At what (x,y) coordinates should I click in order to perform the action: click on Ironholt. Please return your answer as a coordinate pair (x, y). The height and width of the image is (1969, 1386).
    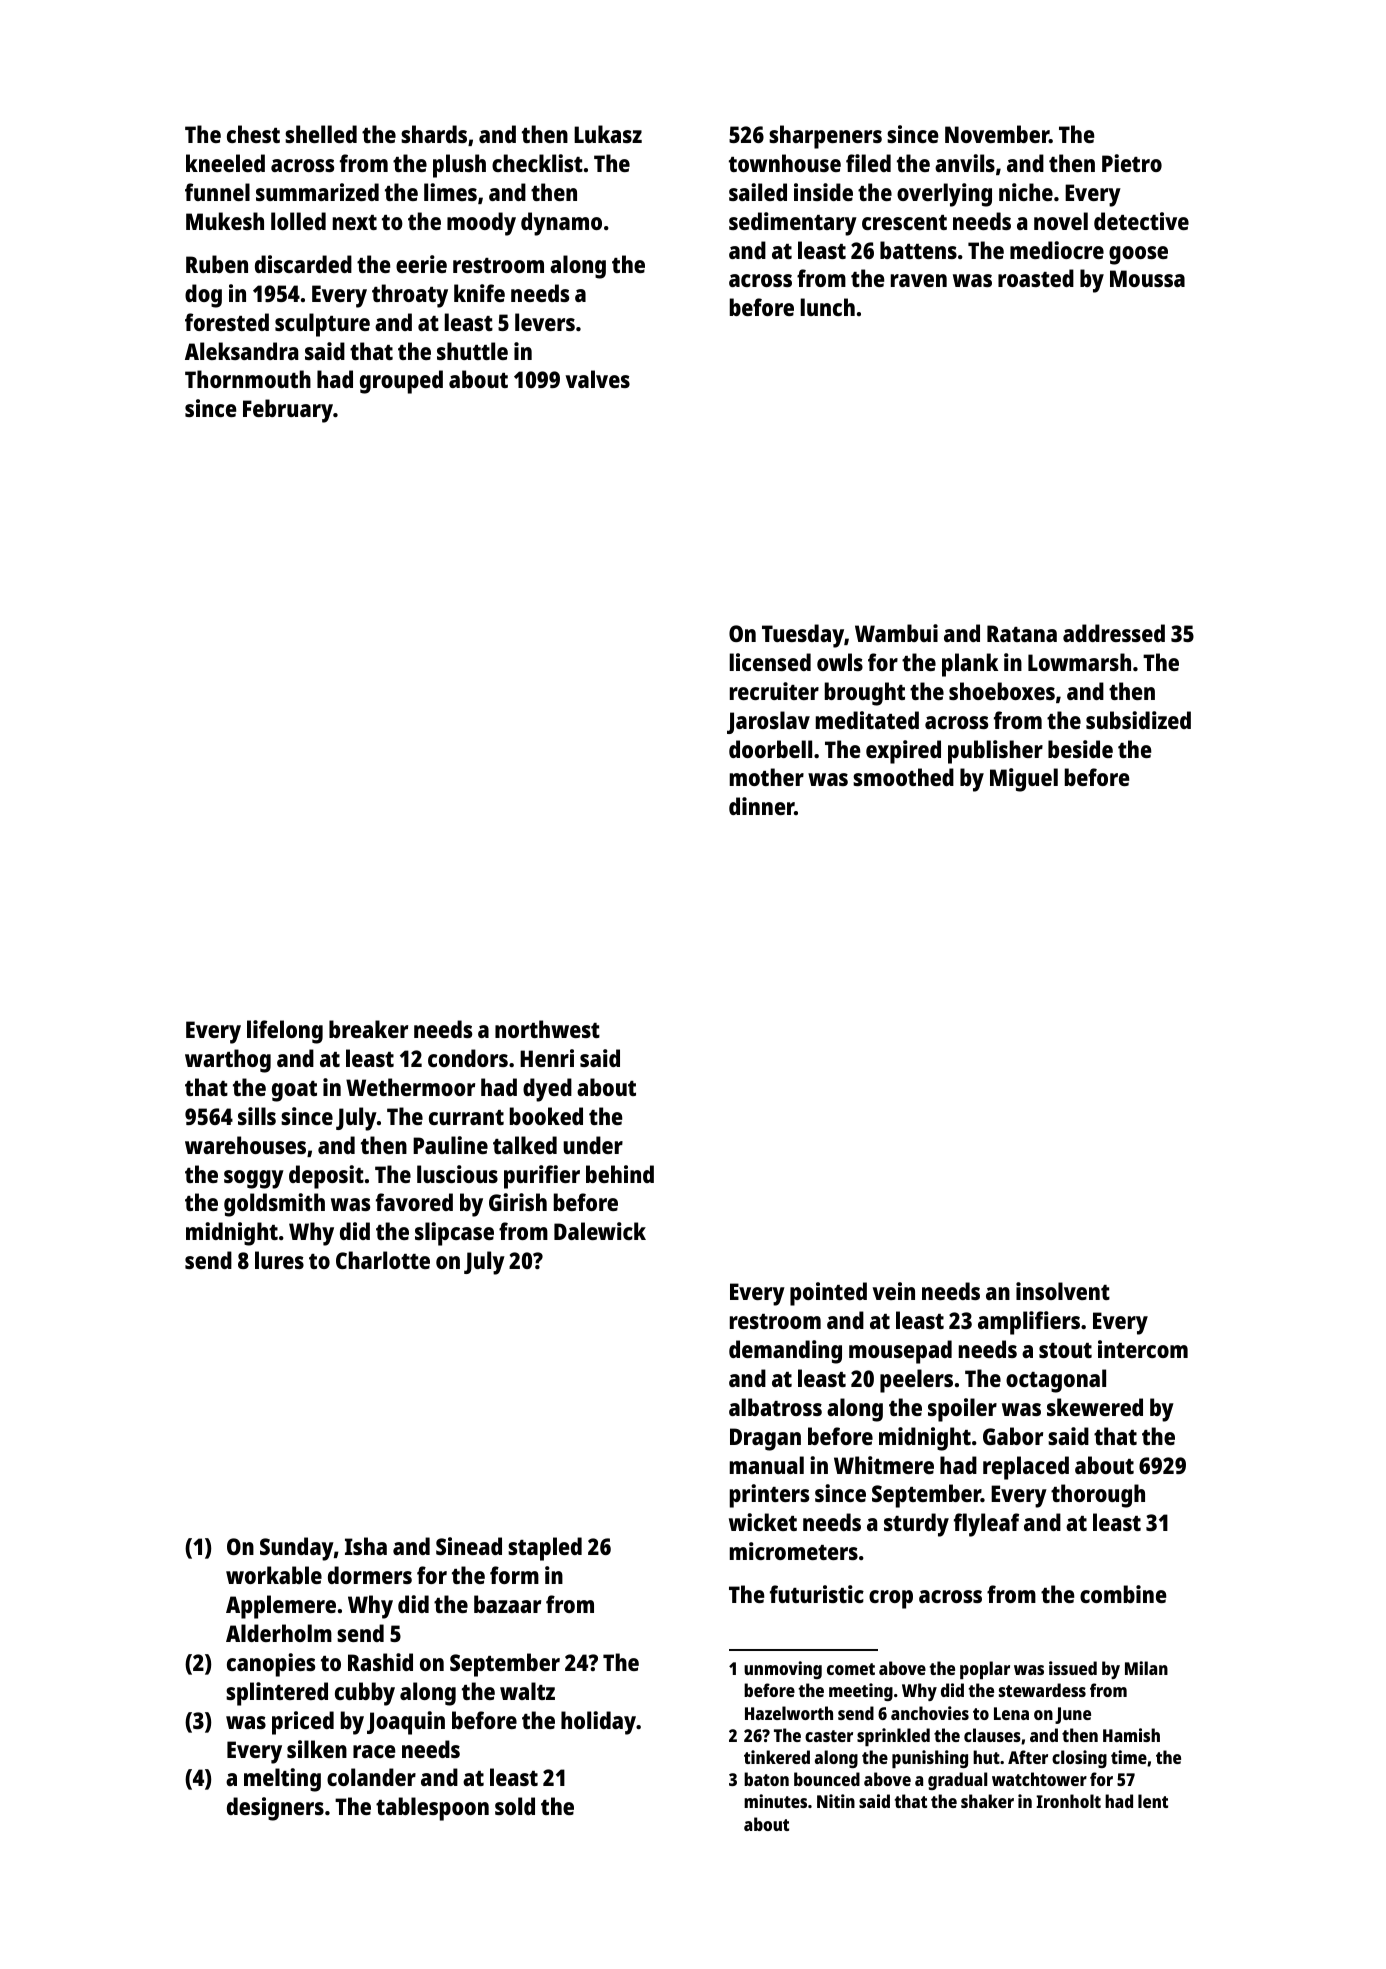
    Looking at the image, I should click on (1068, 1801).
